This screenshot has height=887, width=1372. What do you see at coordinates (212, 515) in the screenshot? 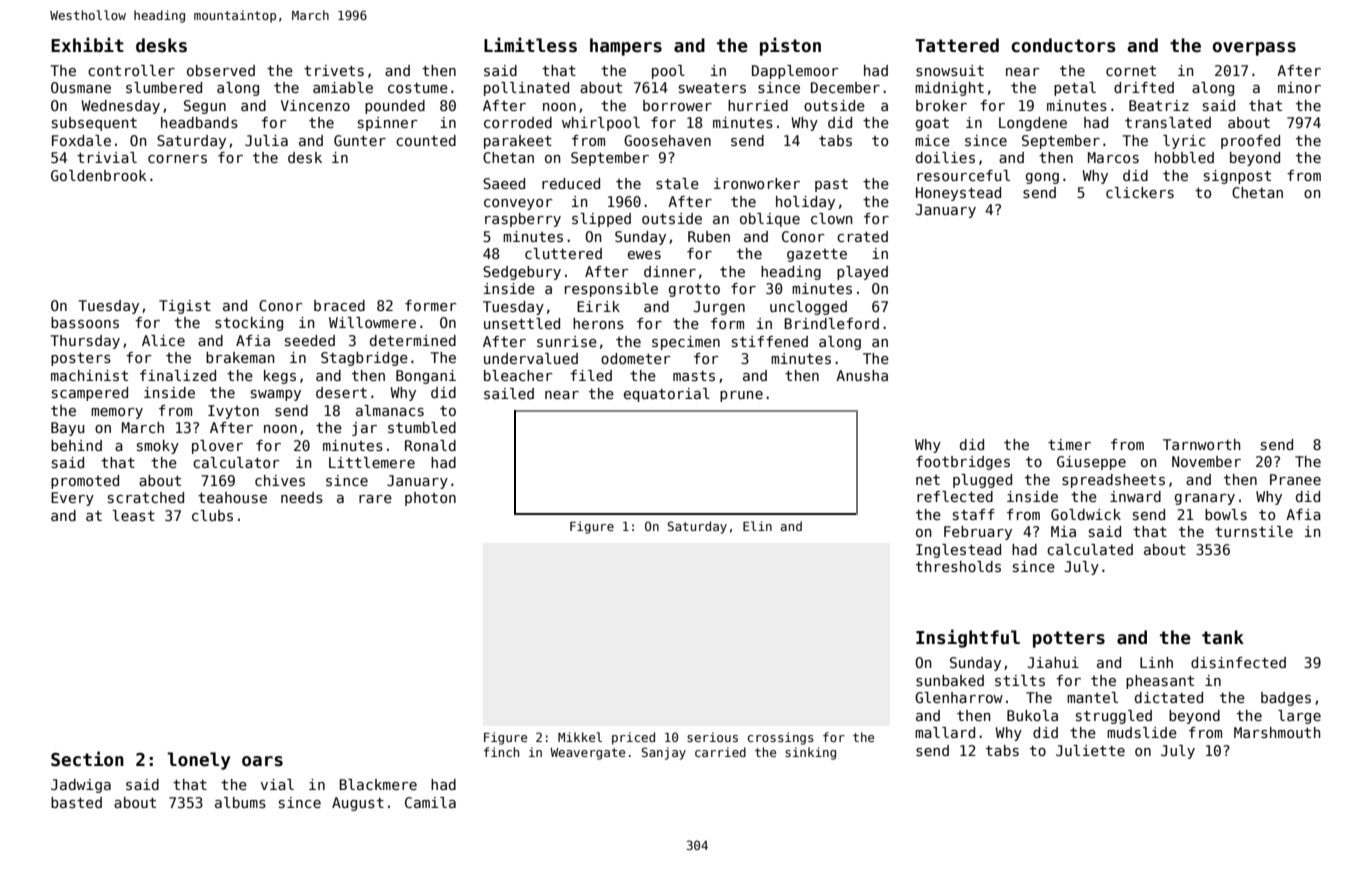
I see `clubs` at bounding box center [212, 515].
